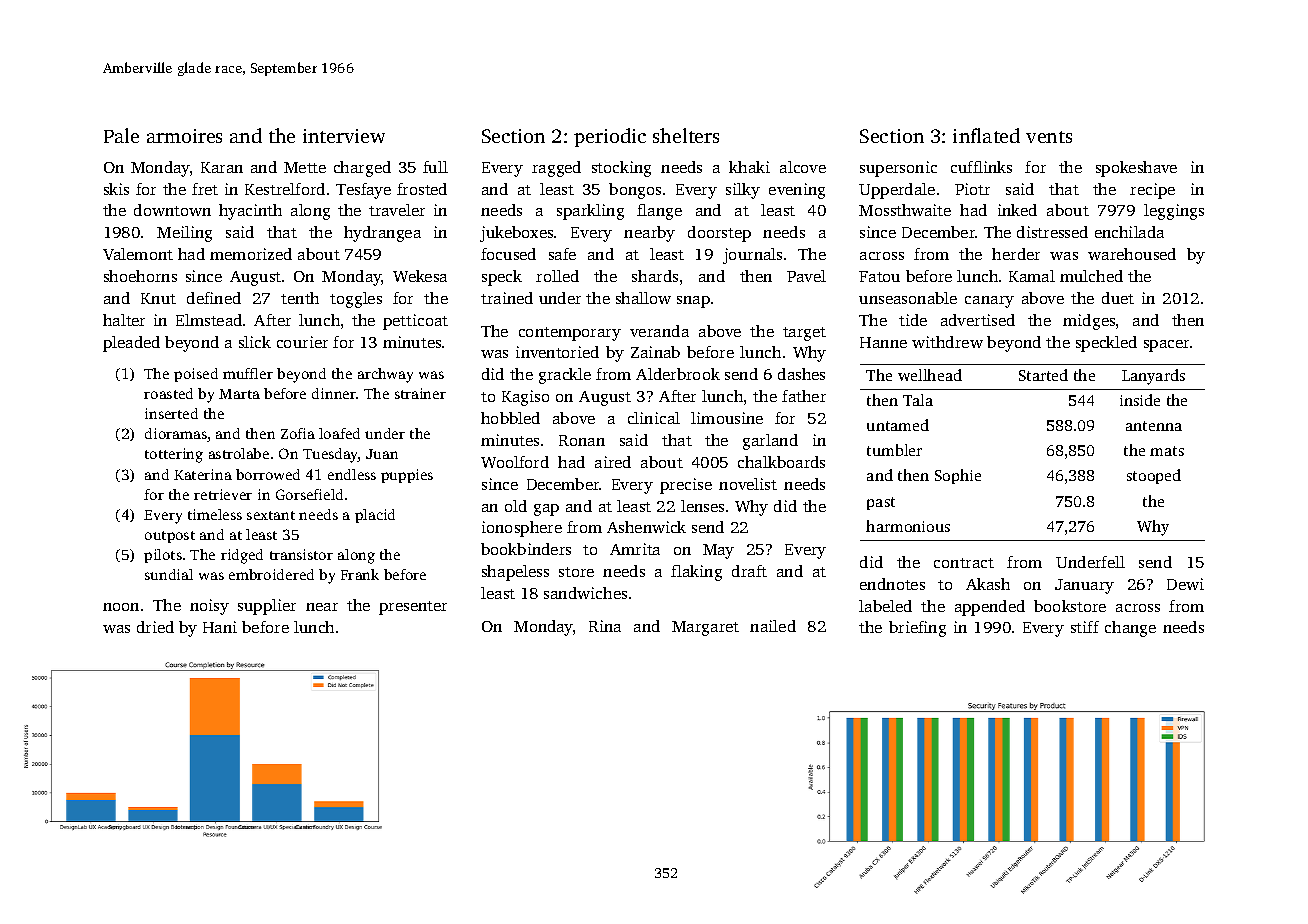 The image size is (1308, 924). I want to click on Pale, so click(121, 135).
